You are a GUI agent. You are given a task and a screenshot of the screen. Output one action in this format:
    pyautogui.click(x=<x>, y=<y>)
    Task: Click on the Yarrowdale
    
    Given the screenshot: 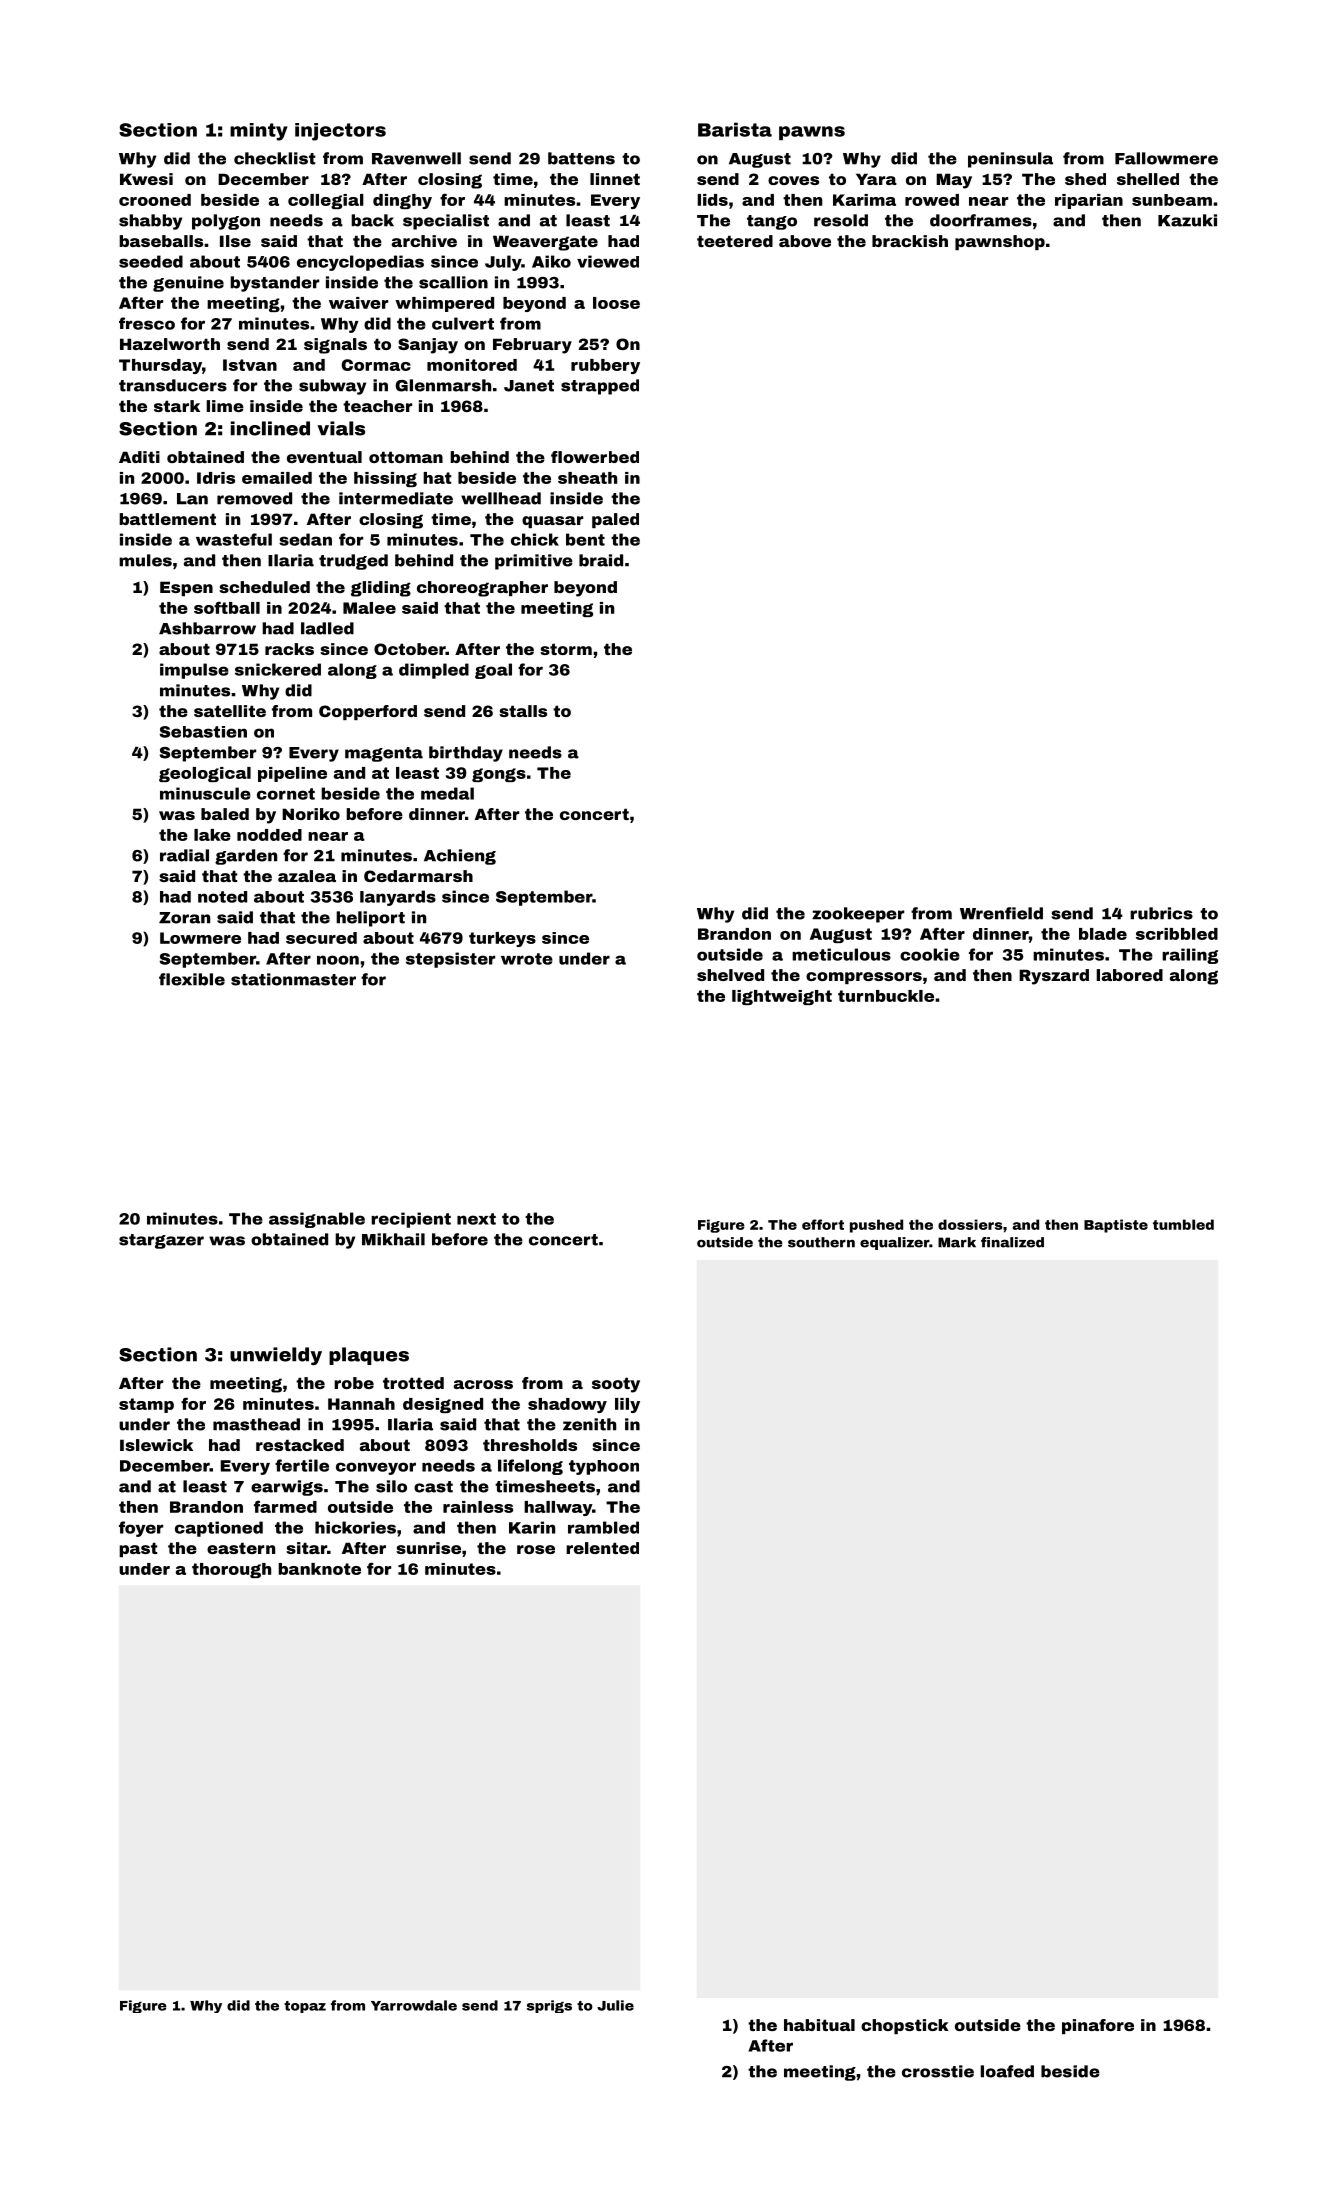 What is the action you would take?
    pyautogui.click(x=414, y=2005)
